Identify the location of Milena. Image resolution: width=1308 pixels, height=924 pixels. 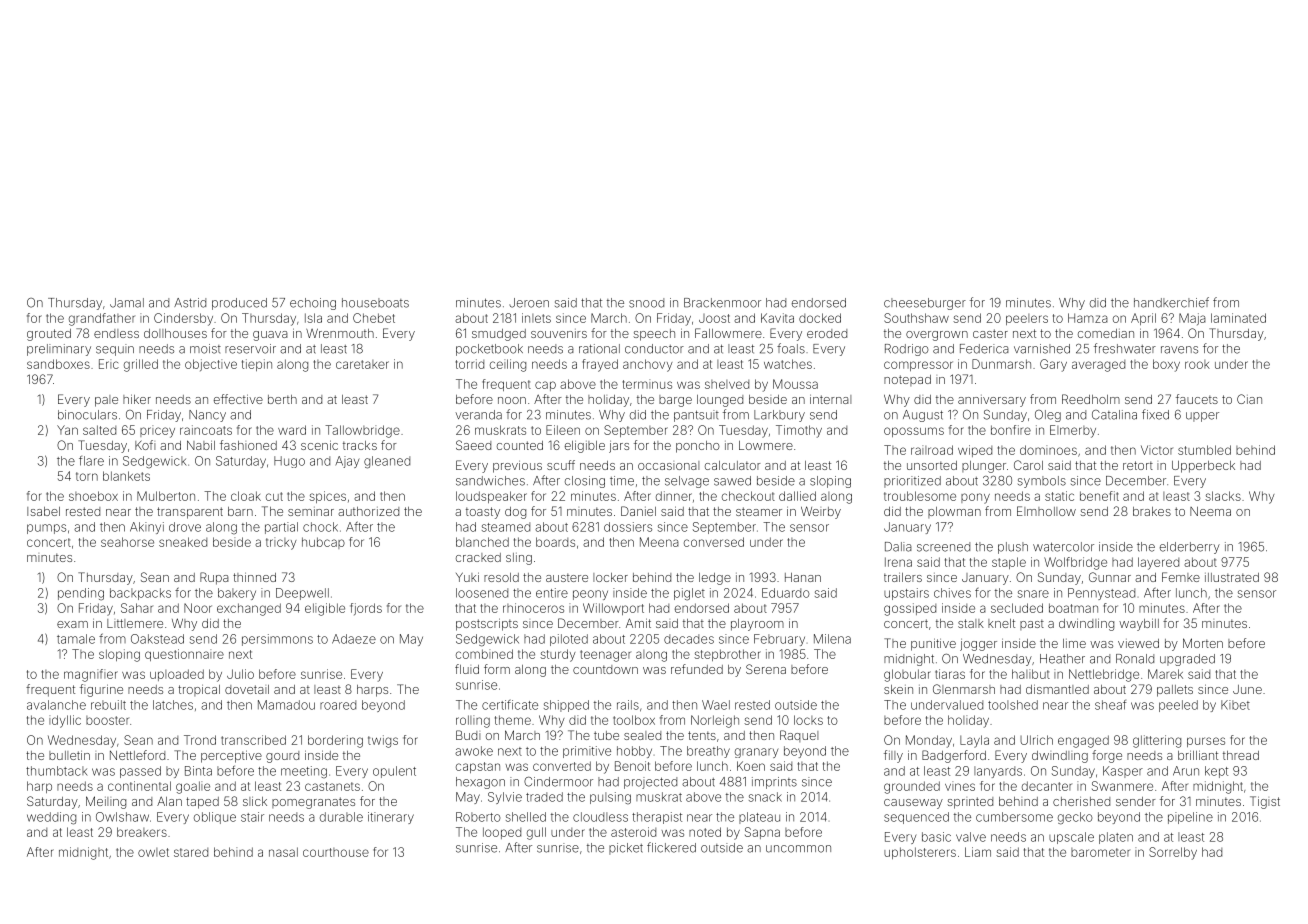
(832, 639).
